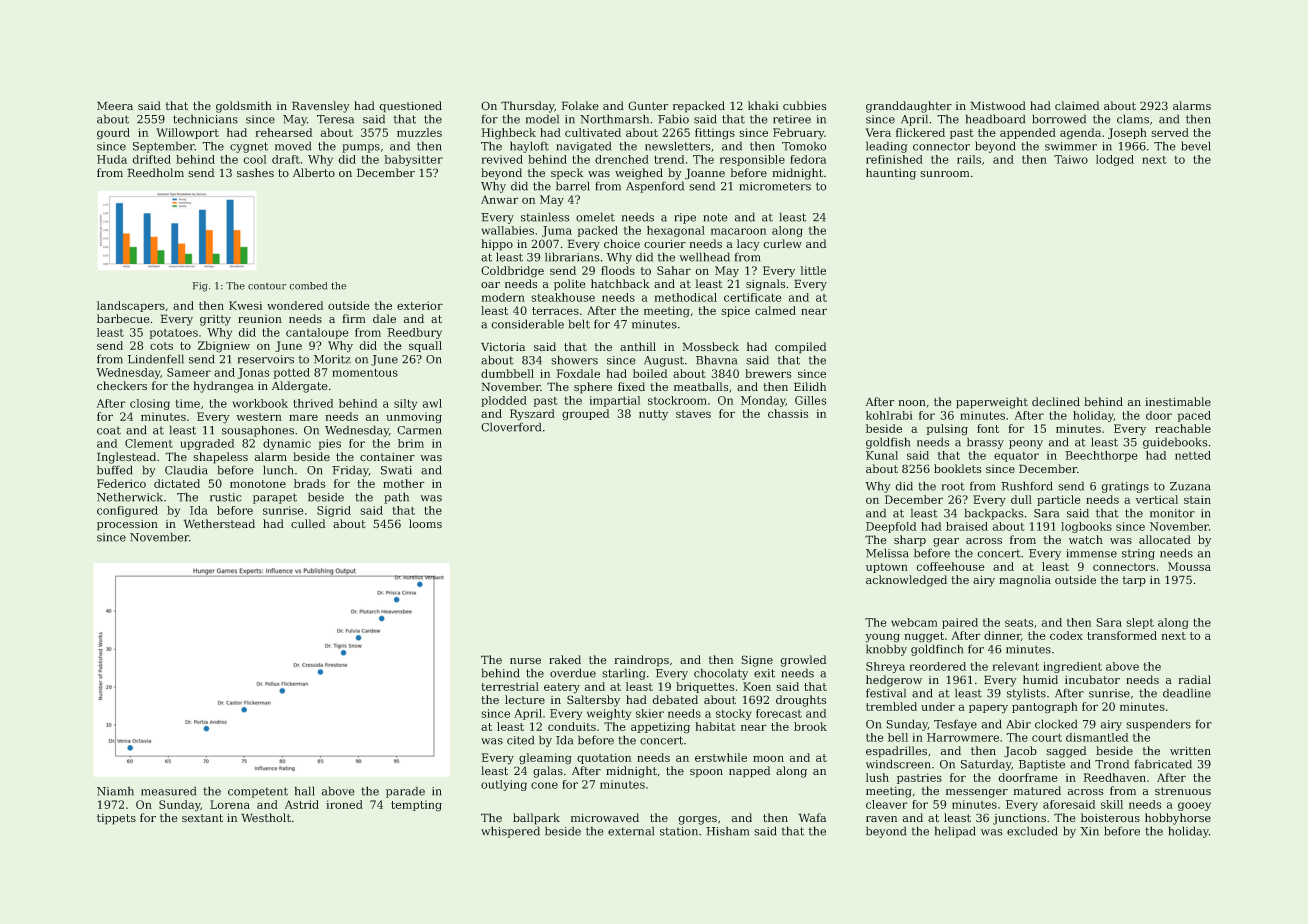 This screenshot has height=924, width=1308. Describe the element at coordinates (1178, 401) in the screenshot. I see `inestimable` at that location.
